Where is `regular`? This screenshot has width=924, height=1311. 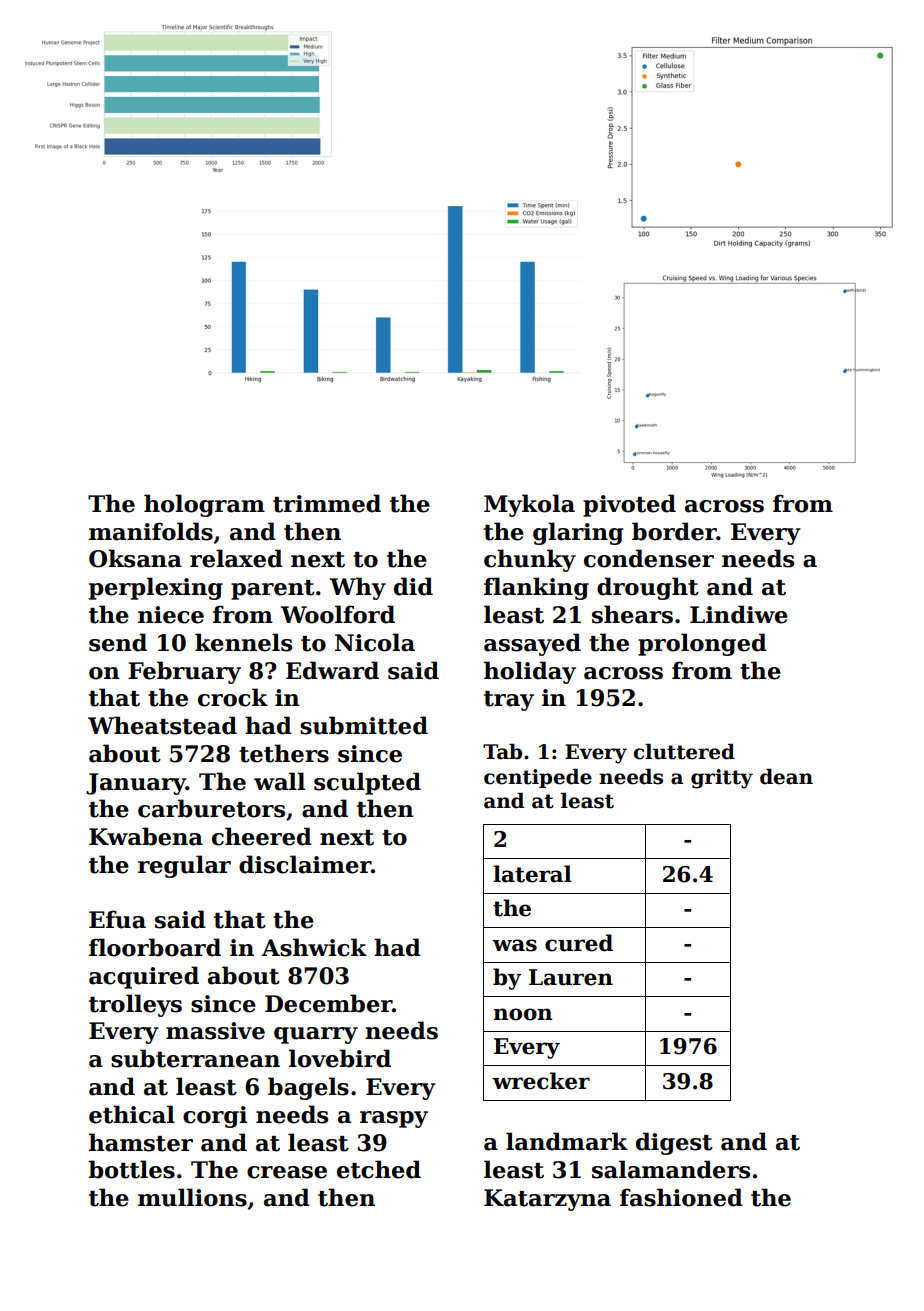
regular is located at coordinates (184, 866).
